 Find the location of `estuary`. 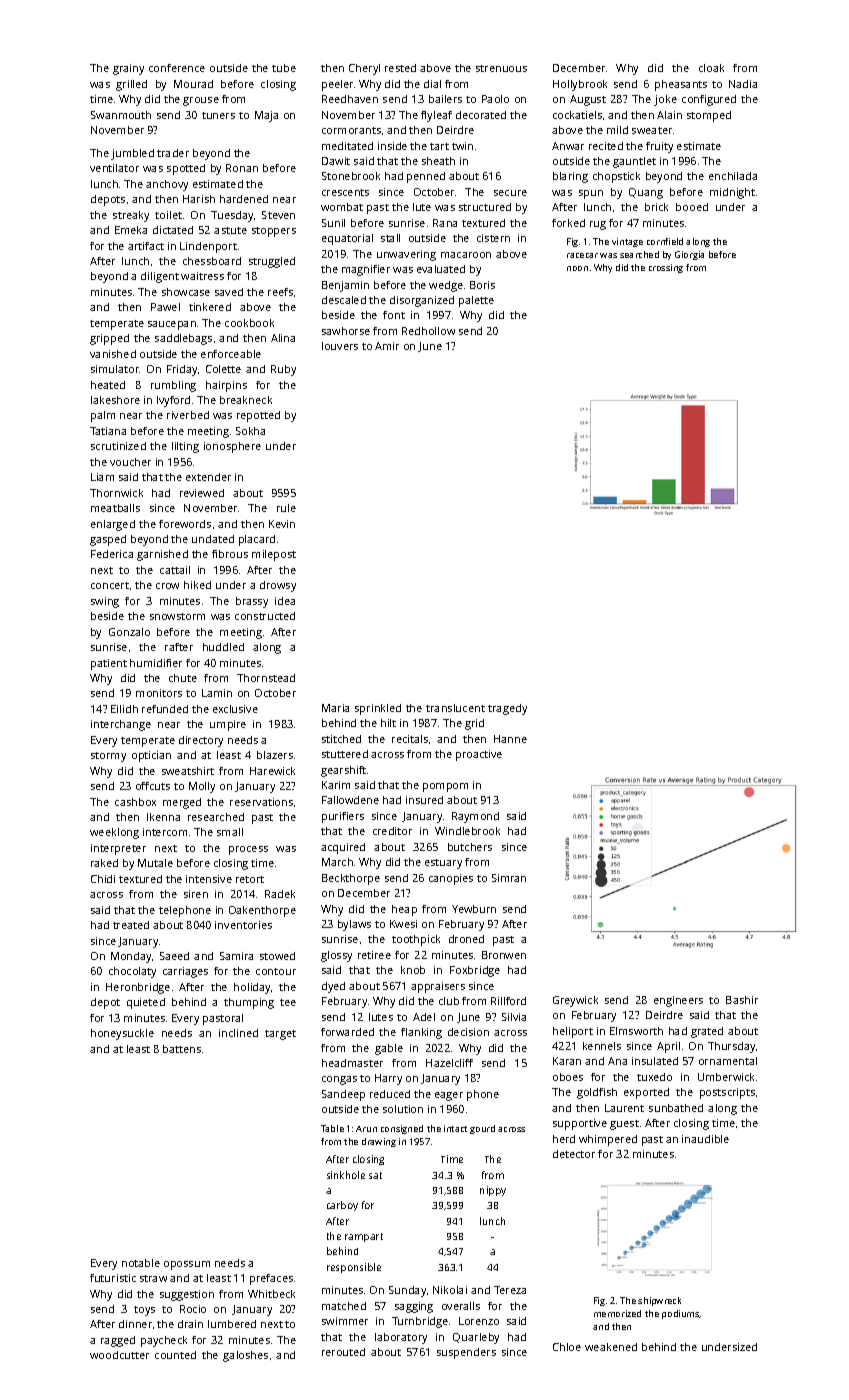

estuary is located at coordinates (443, 864).
